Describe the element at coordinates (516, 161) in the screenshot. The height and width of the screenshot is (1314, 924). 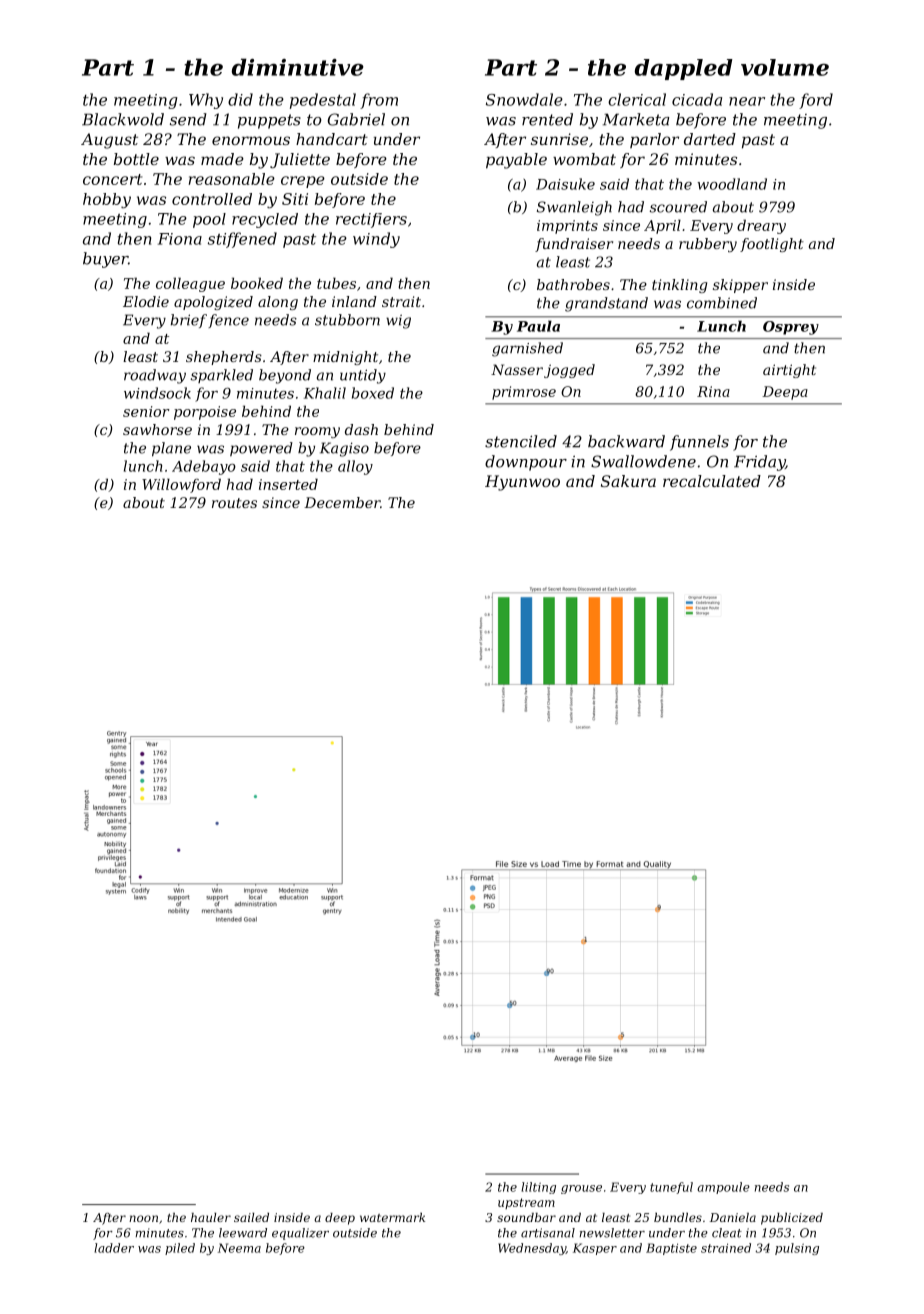
I see `payable` at that location.
